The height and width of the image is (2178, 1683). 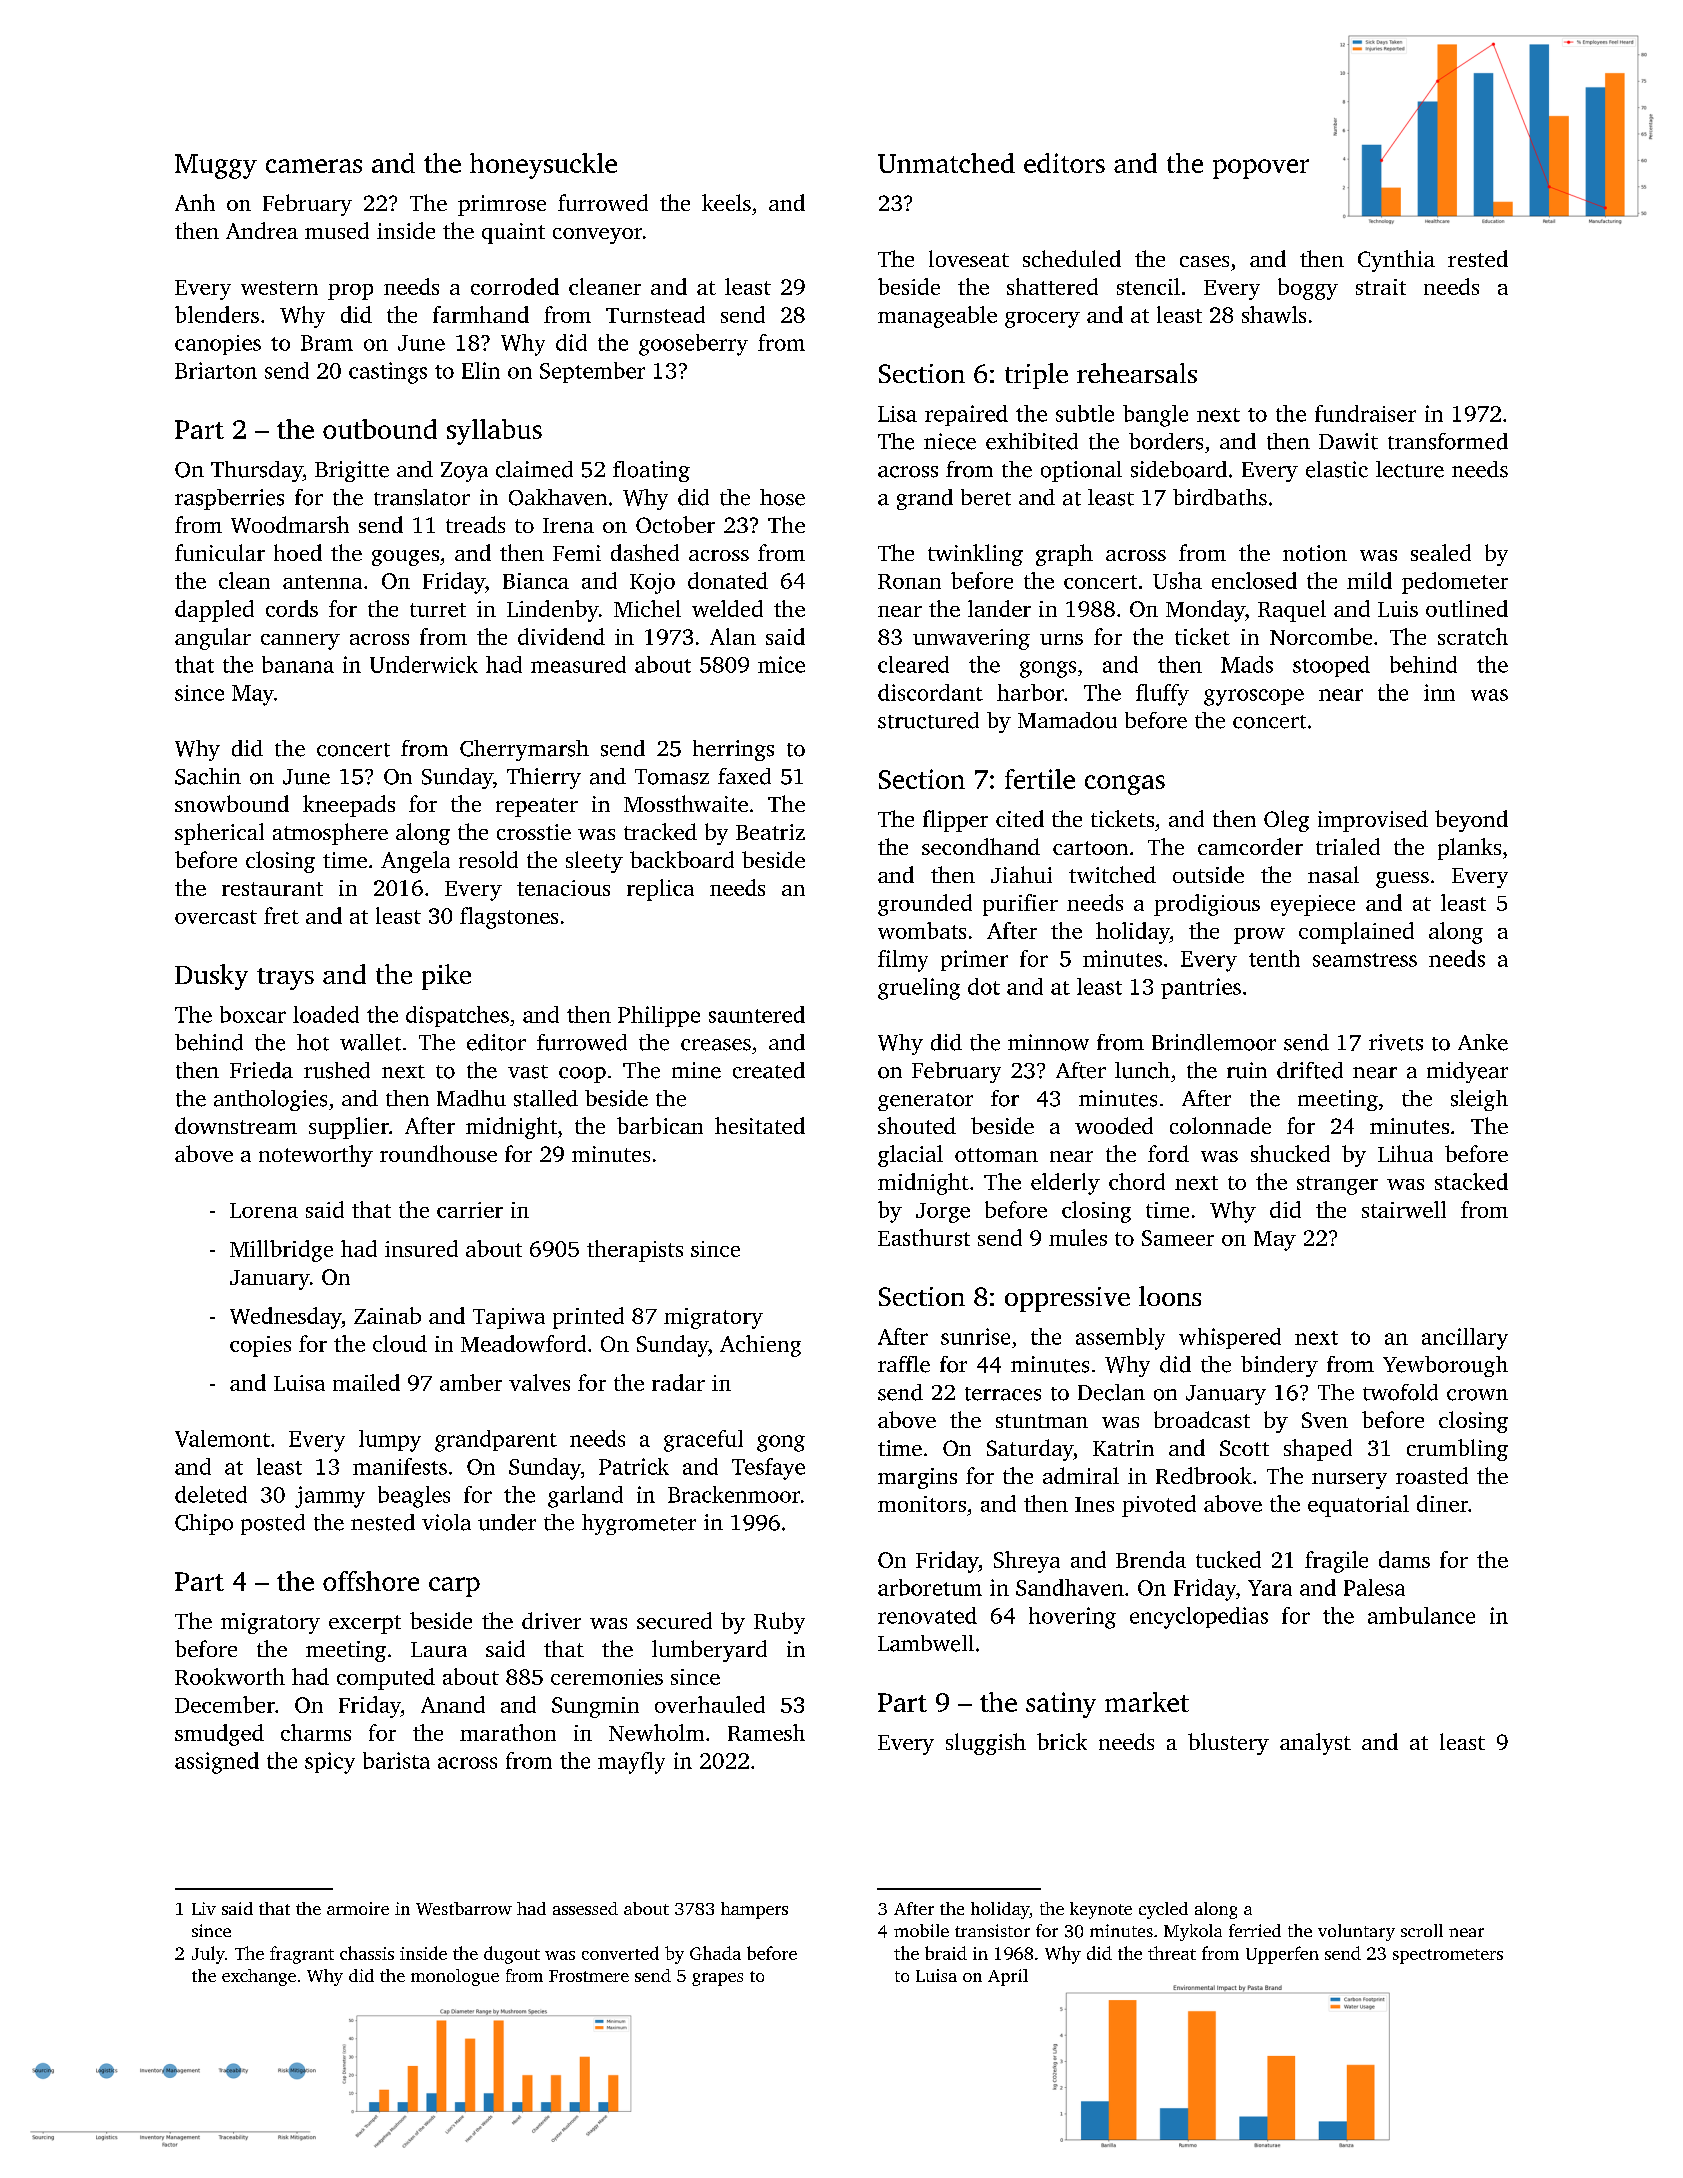 What do you see at coordinates (1255, 1930) in the image?
I see `ferried` at bounding box center [1255, 1930].
